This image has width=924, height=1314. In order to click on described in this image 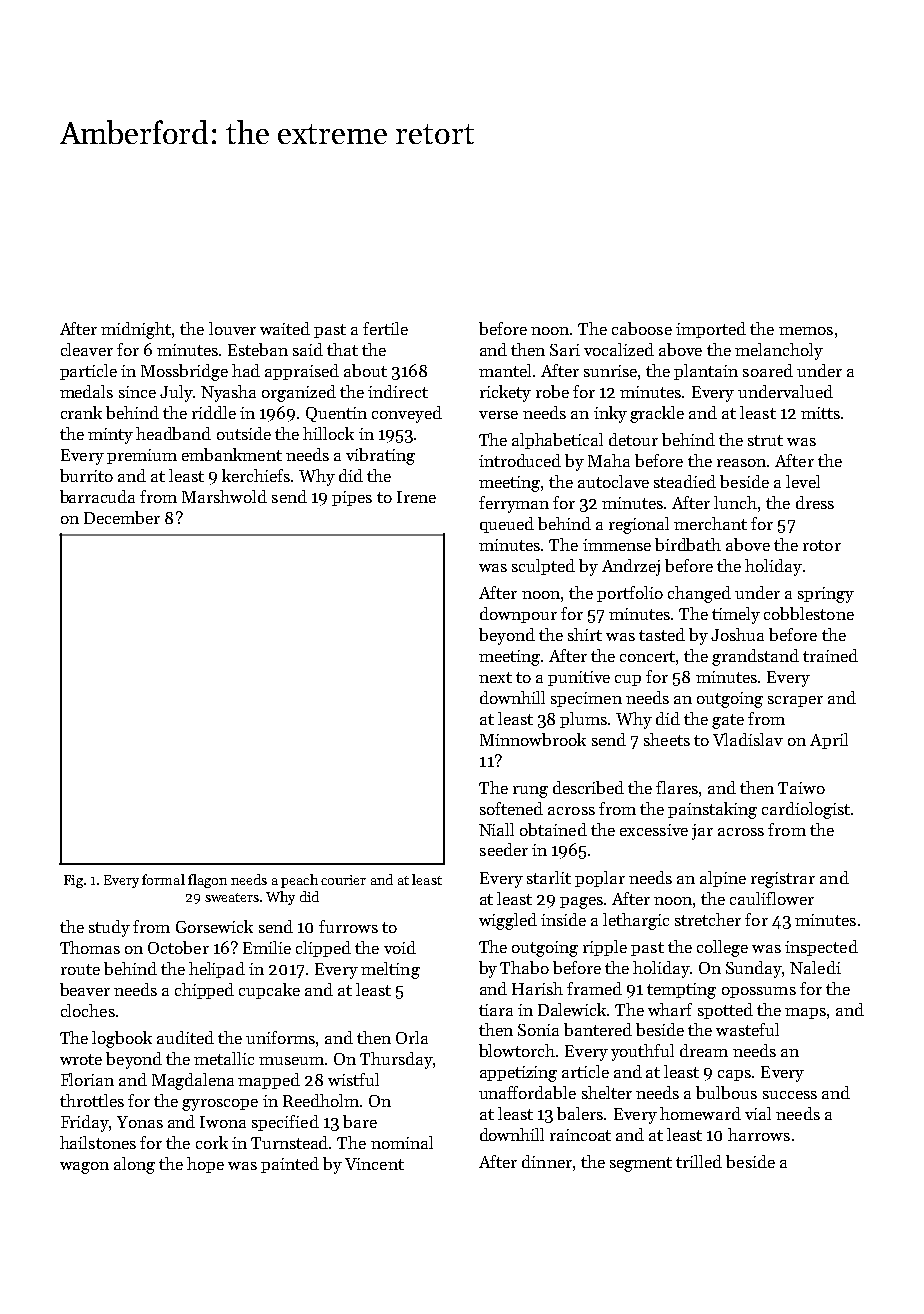, I will do `click(588, 787)`.
